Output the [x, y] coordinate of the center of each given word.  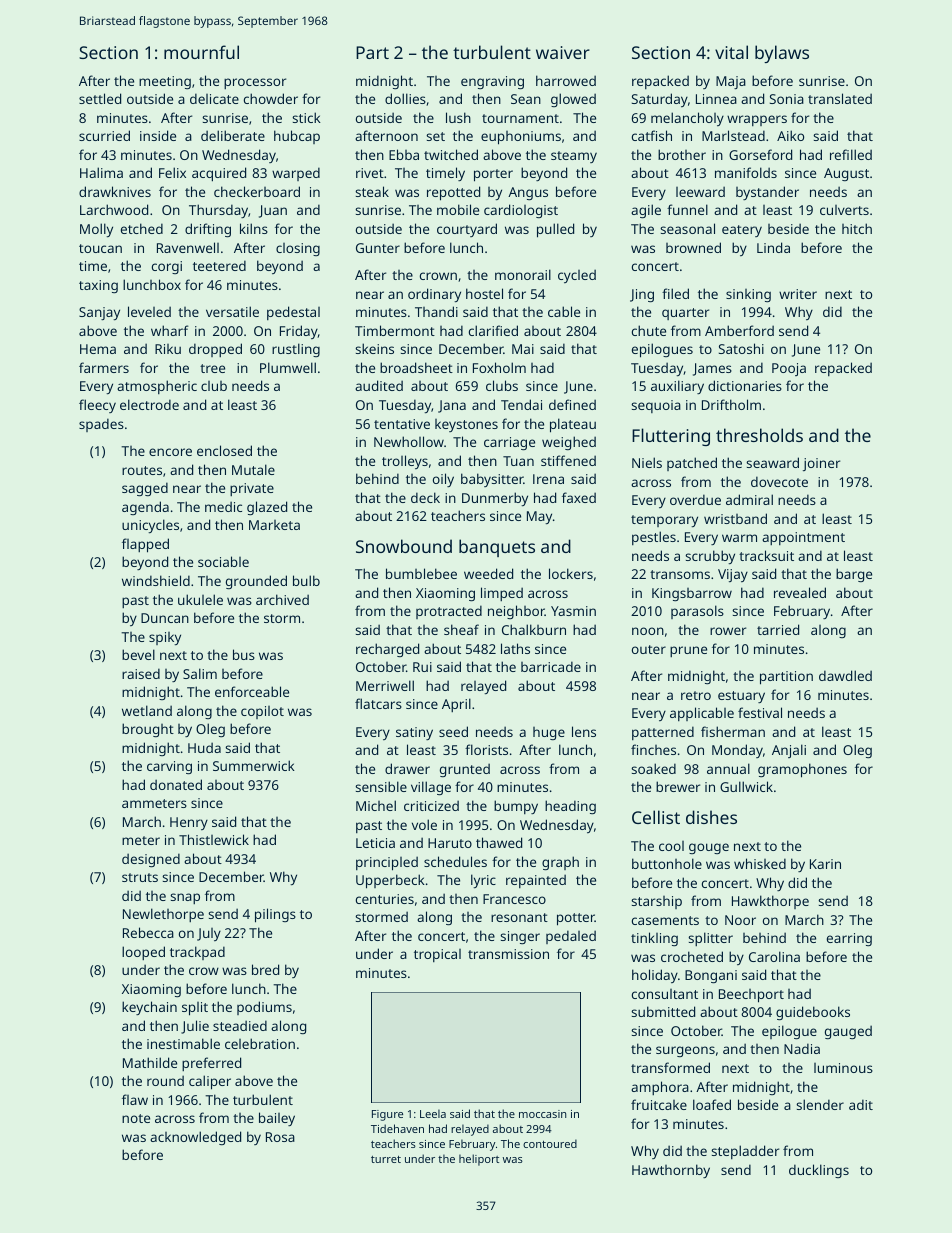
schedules [455, 861]
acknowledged [195, 1138]
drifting [208, 230]
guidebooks [813, 1013]
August [846, 174]
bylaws [782, 54]
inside [158, 135]
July [209, 934]
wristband [735, 518]
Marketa [274, 525]
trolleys [405, 462]
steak [372, 191]
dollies [405, 98]
